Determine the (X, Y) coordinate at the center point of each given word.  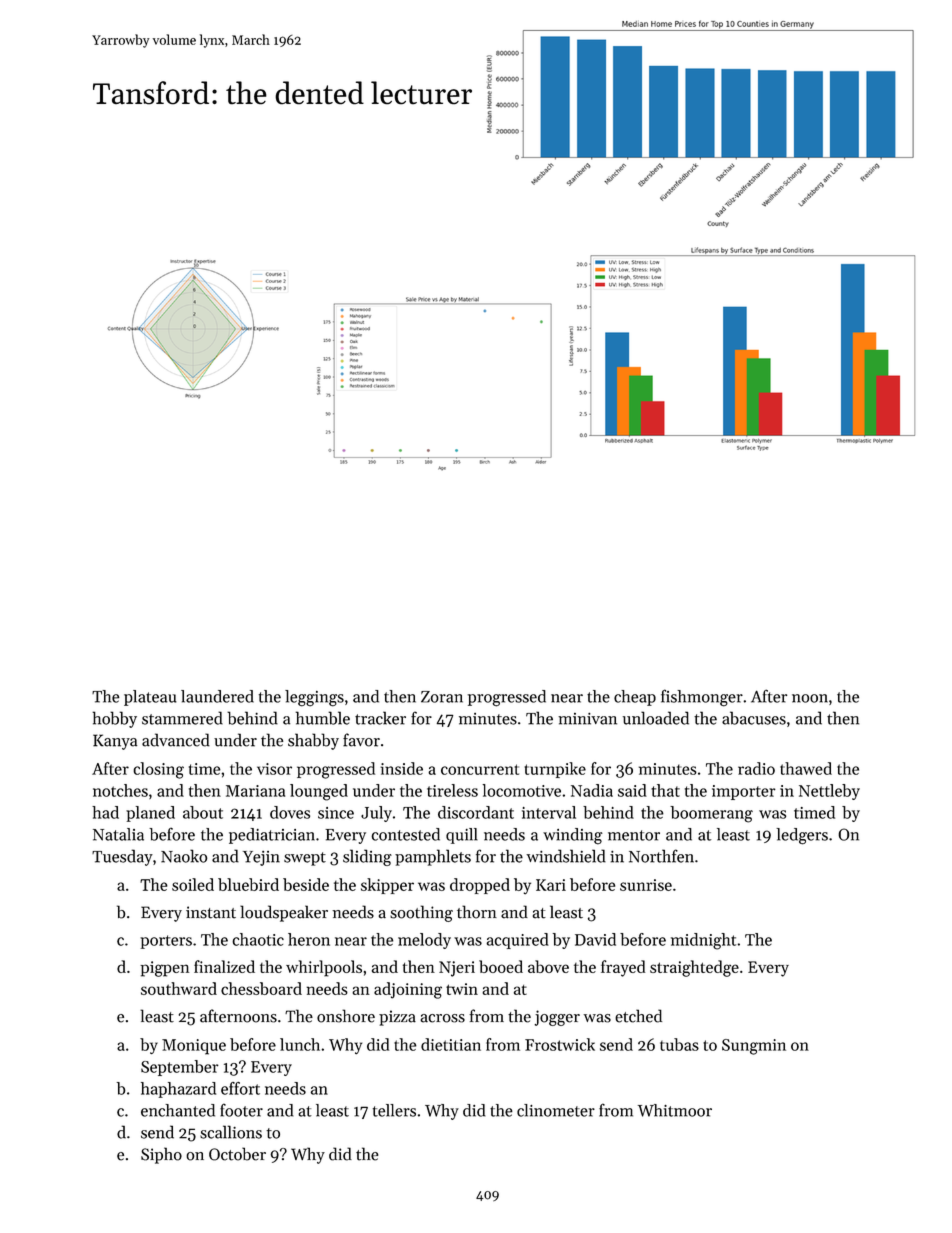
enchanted (178, 1110)
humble (323, 718)
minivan (587, 719)
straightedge (694, 968)
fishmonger (702, 698)
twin (462, 989)
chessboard (261, 988)
